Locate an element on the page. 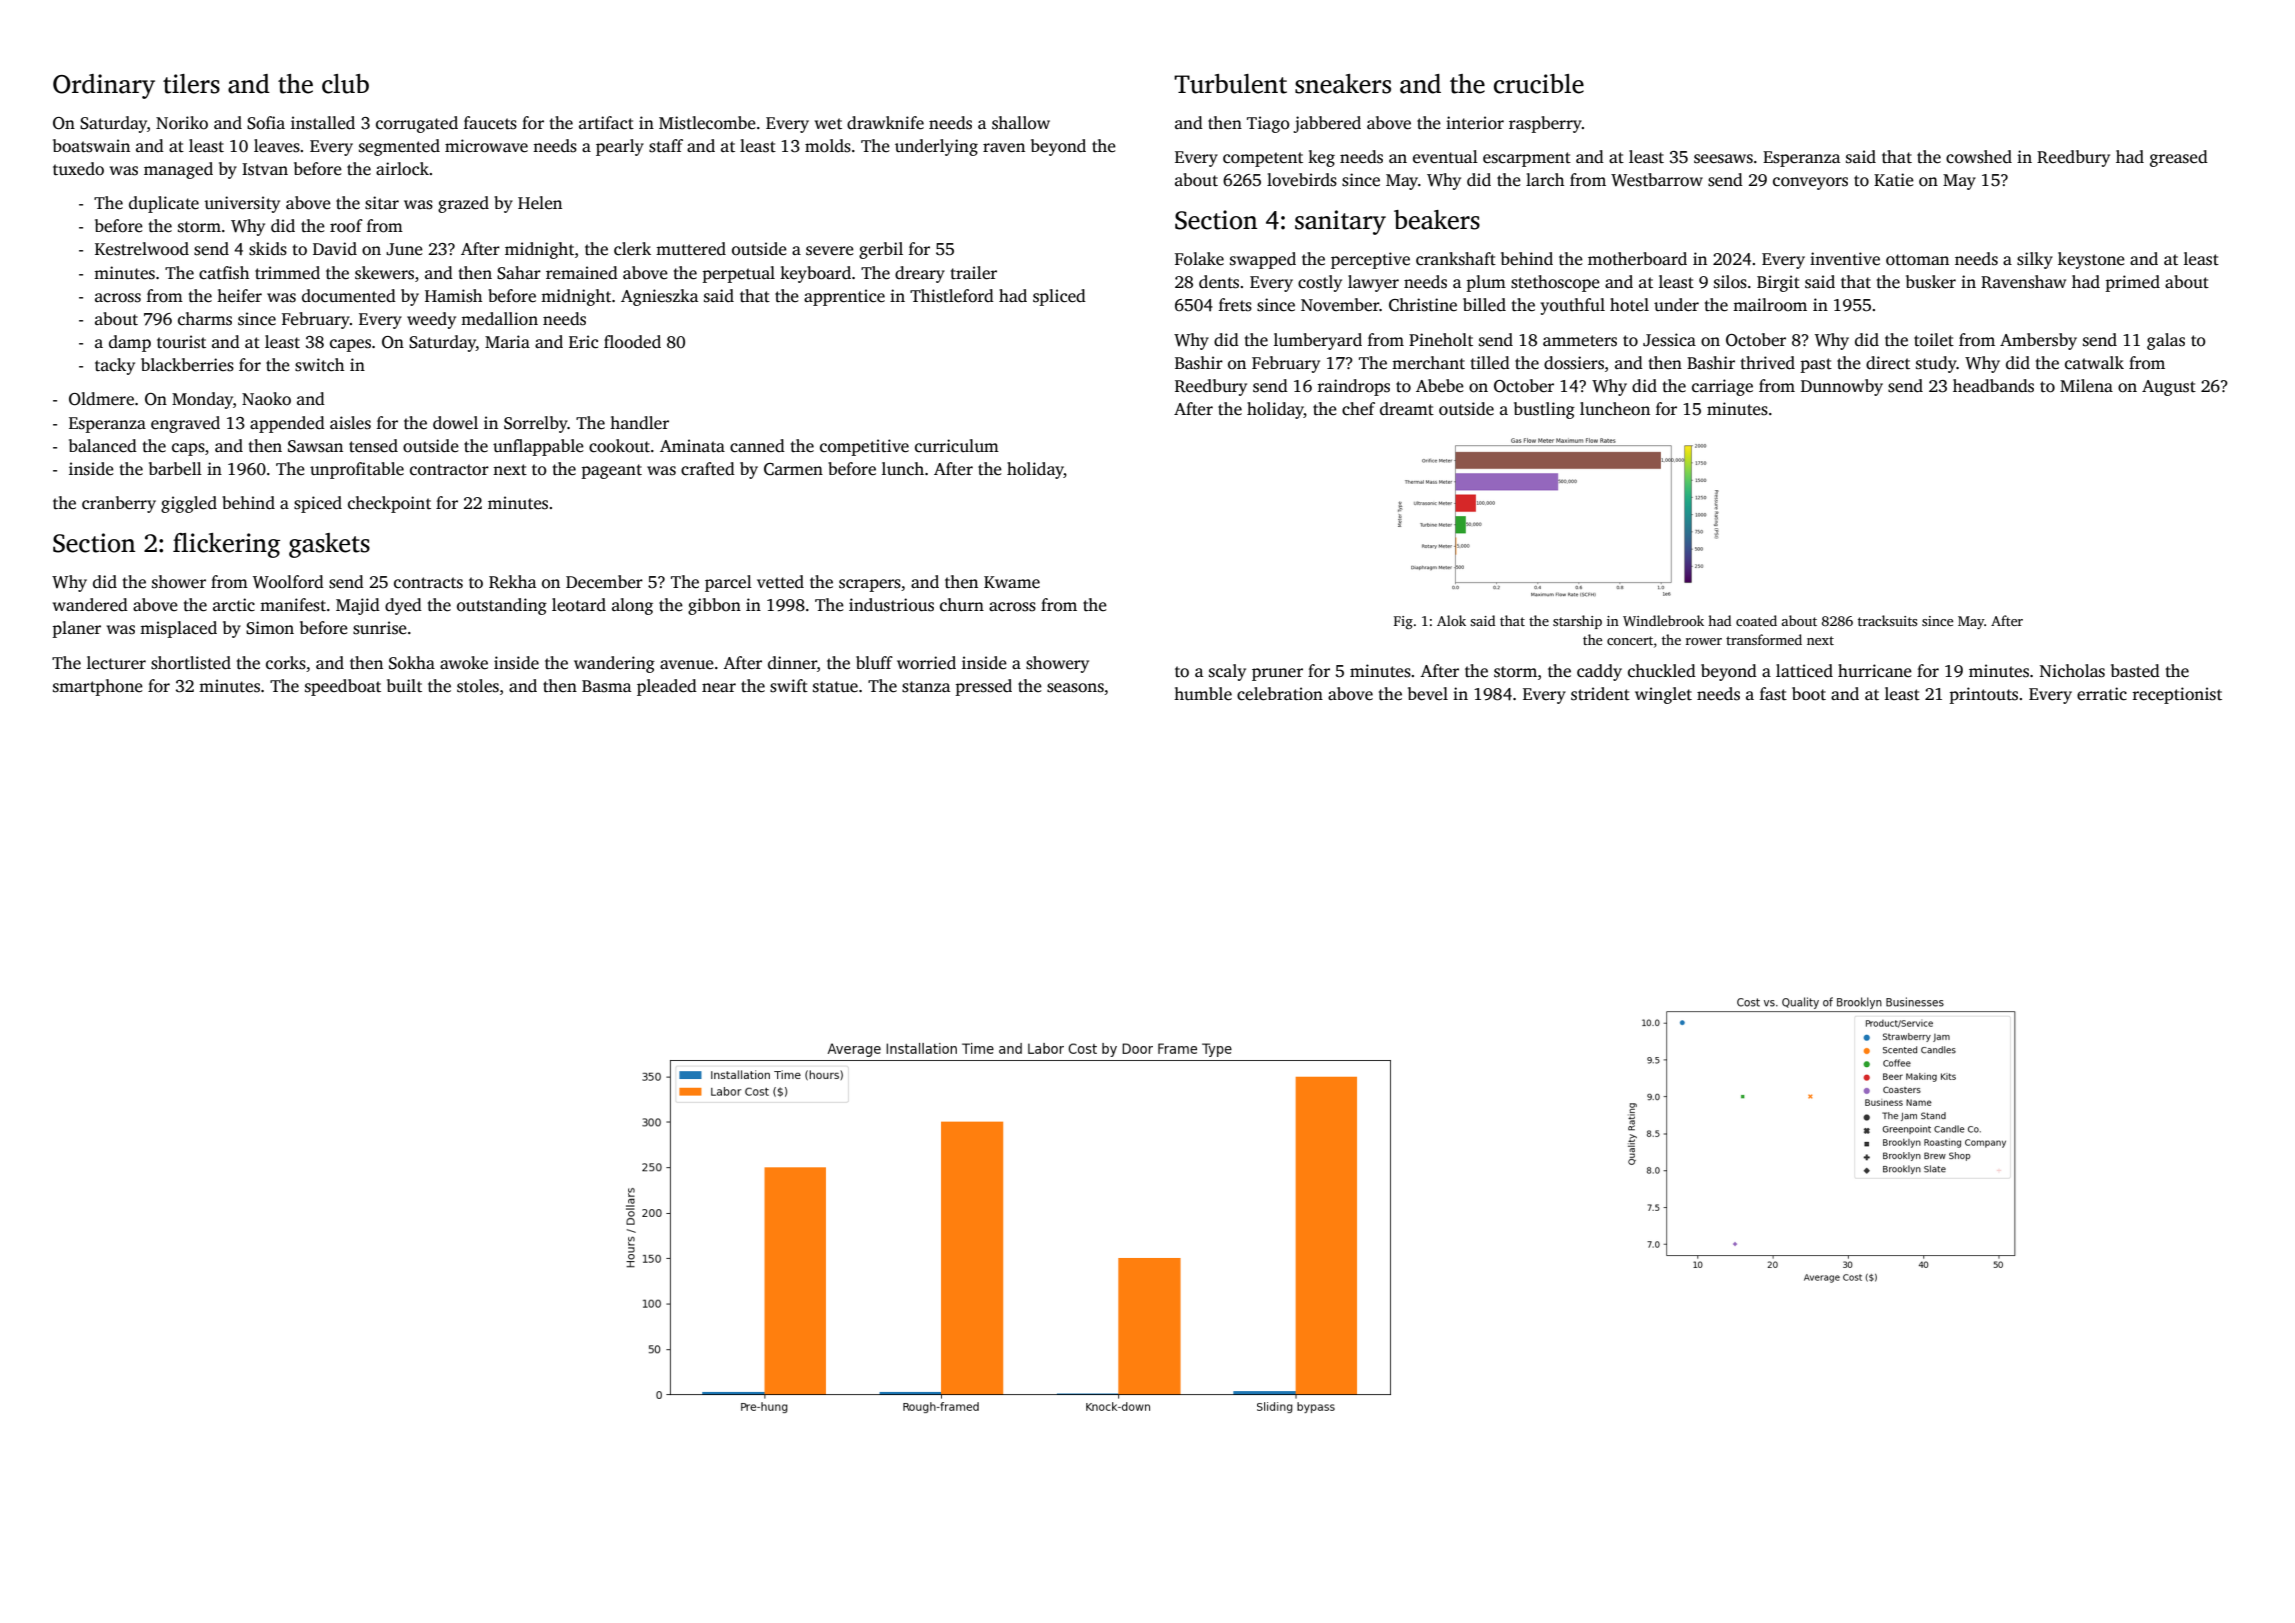 The image size is (2295, 1623). Jessica is located at coordinates (1669, 340).
